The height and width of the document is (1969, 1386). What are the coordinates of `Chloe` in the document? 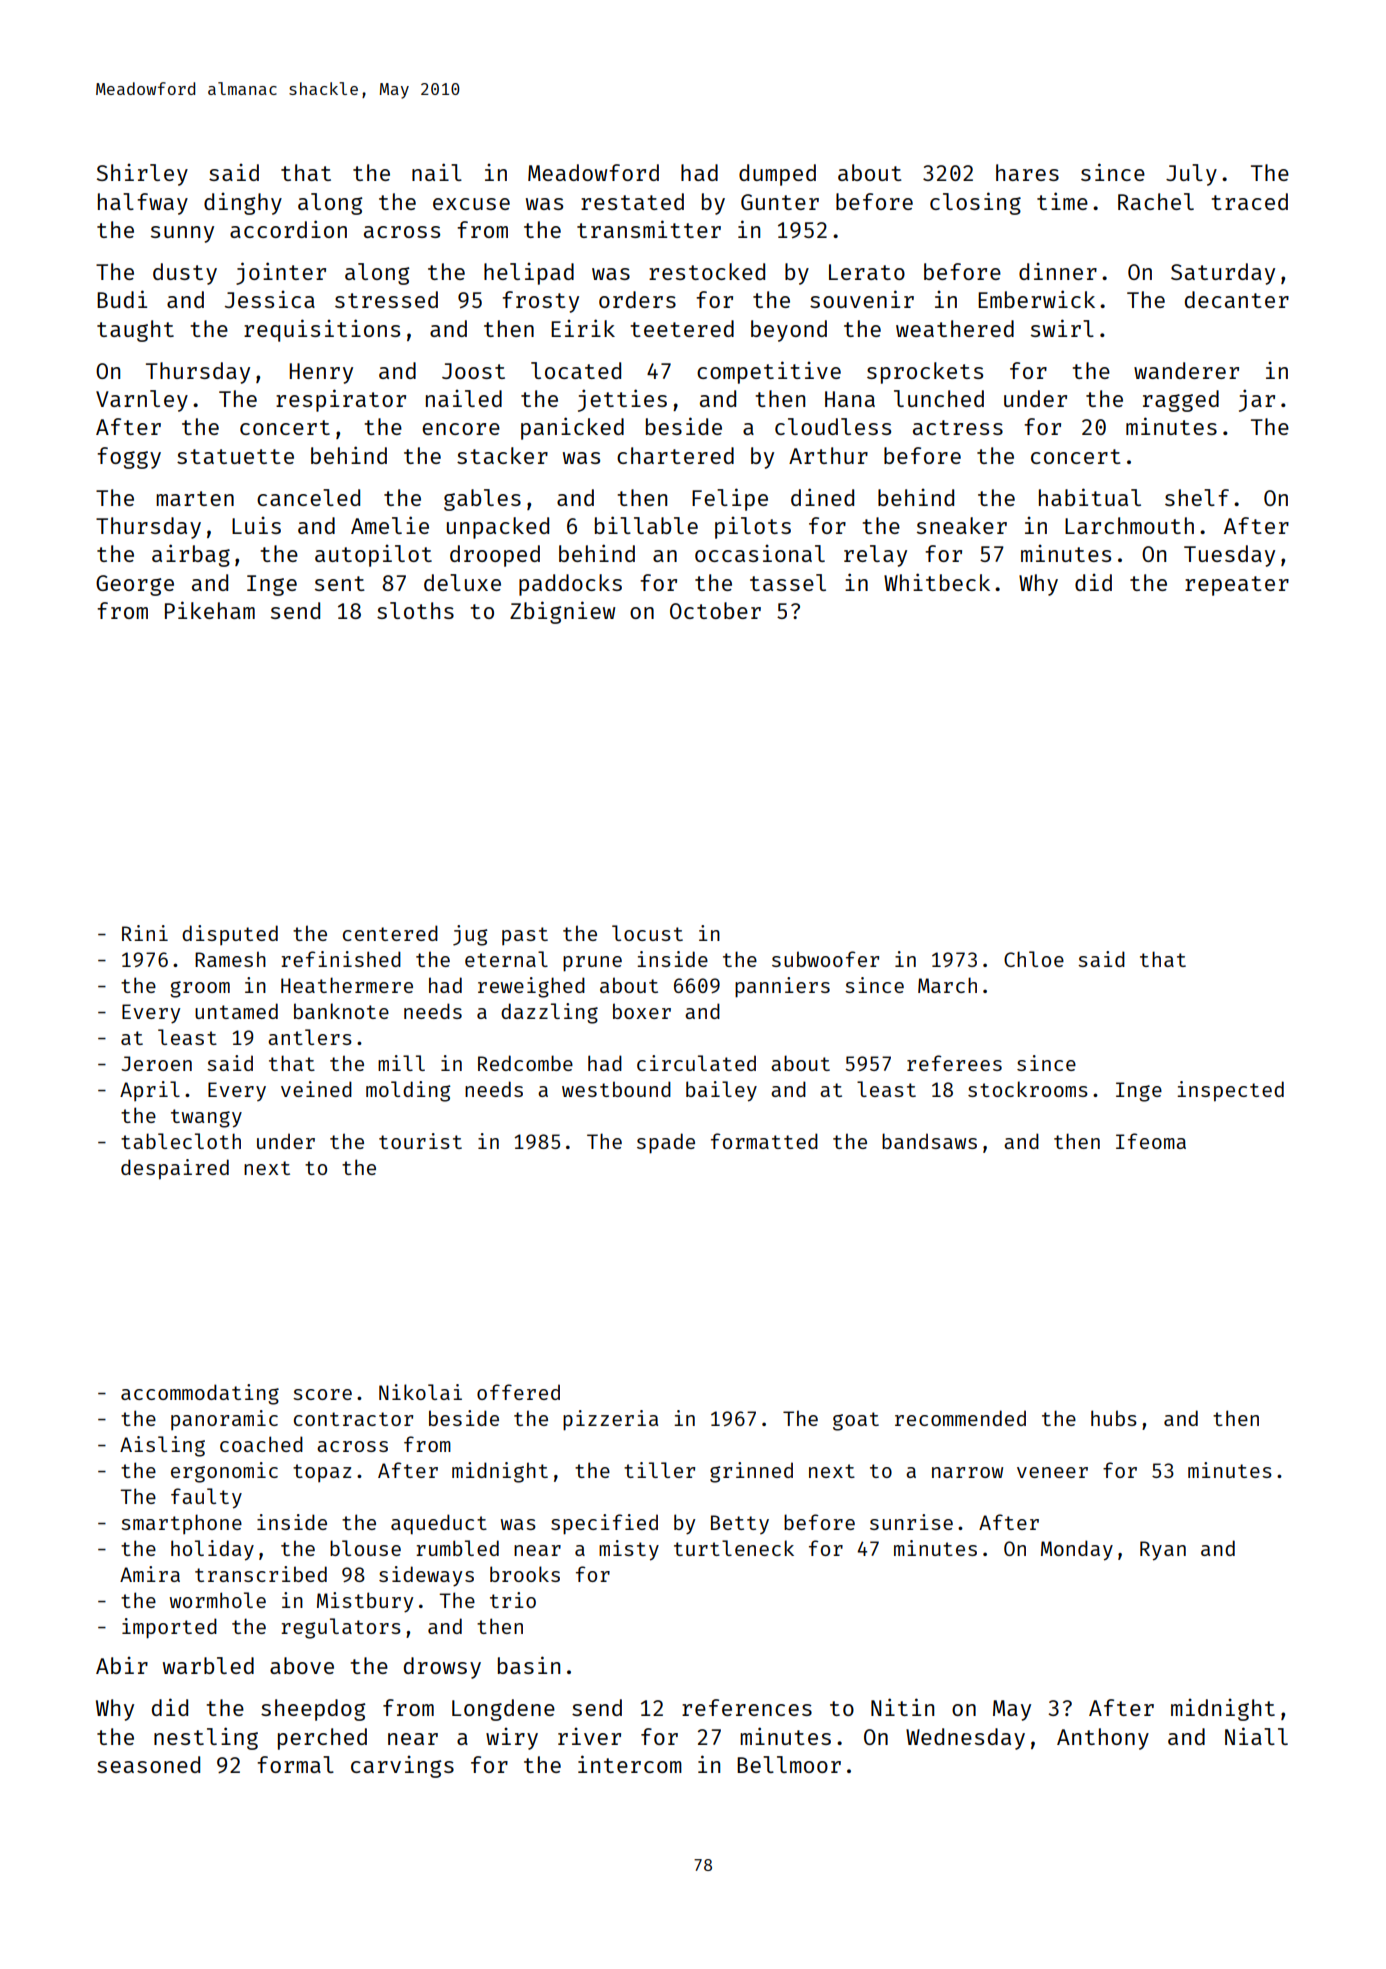 It's located at (1034, 959).
